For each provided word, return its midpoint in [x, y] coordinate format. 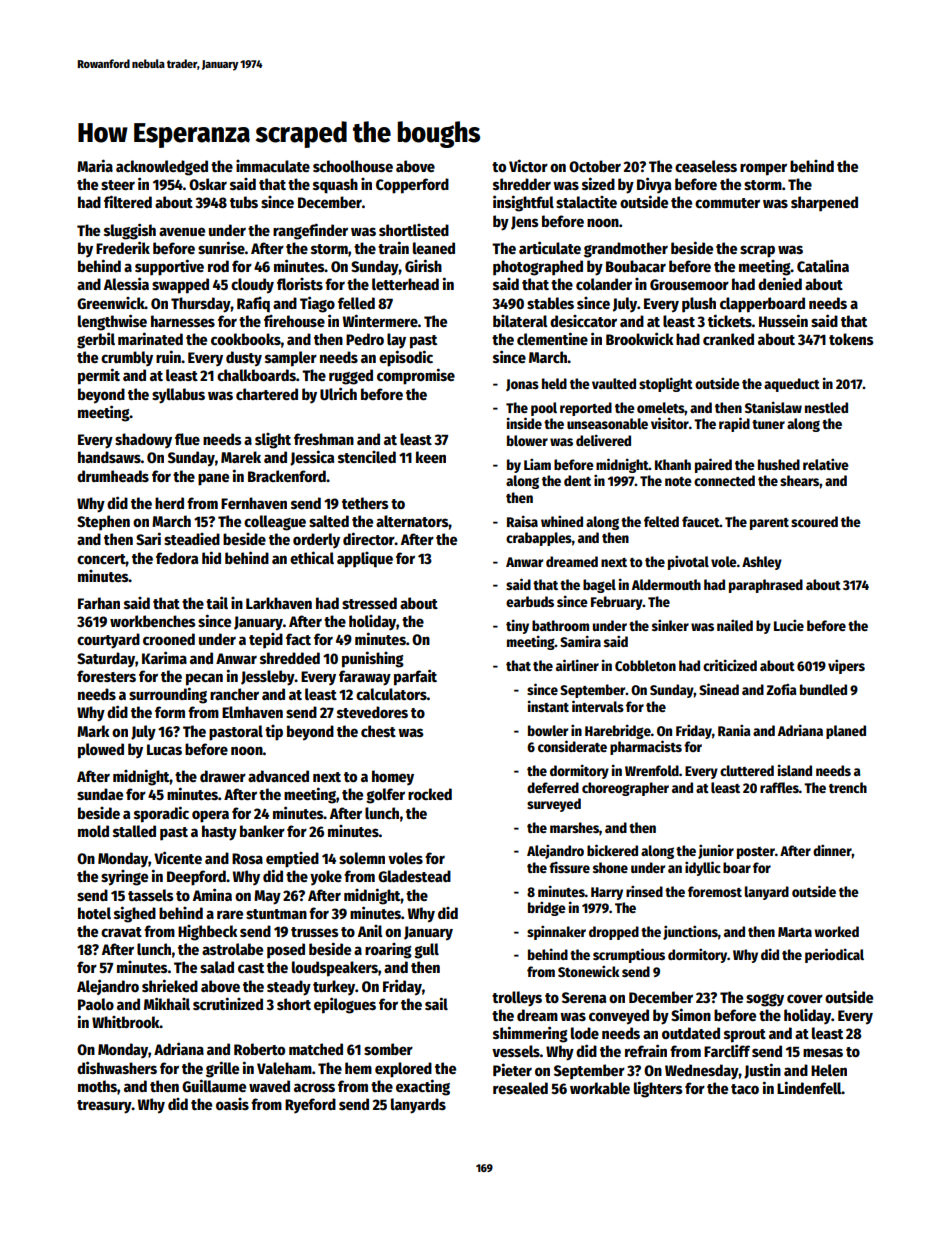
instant [548, 706]
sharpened [824, 204]
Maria [95, 165]
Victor [528, 165]
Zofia [781, 689]
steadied [192, 539]
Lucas [164, 749]
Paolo [96, 1004]
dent [577, 480]
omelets [661, 407]
